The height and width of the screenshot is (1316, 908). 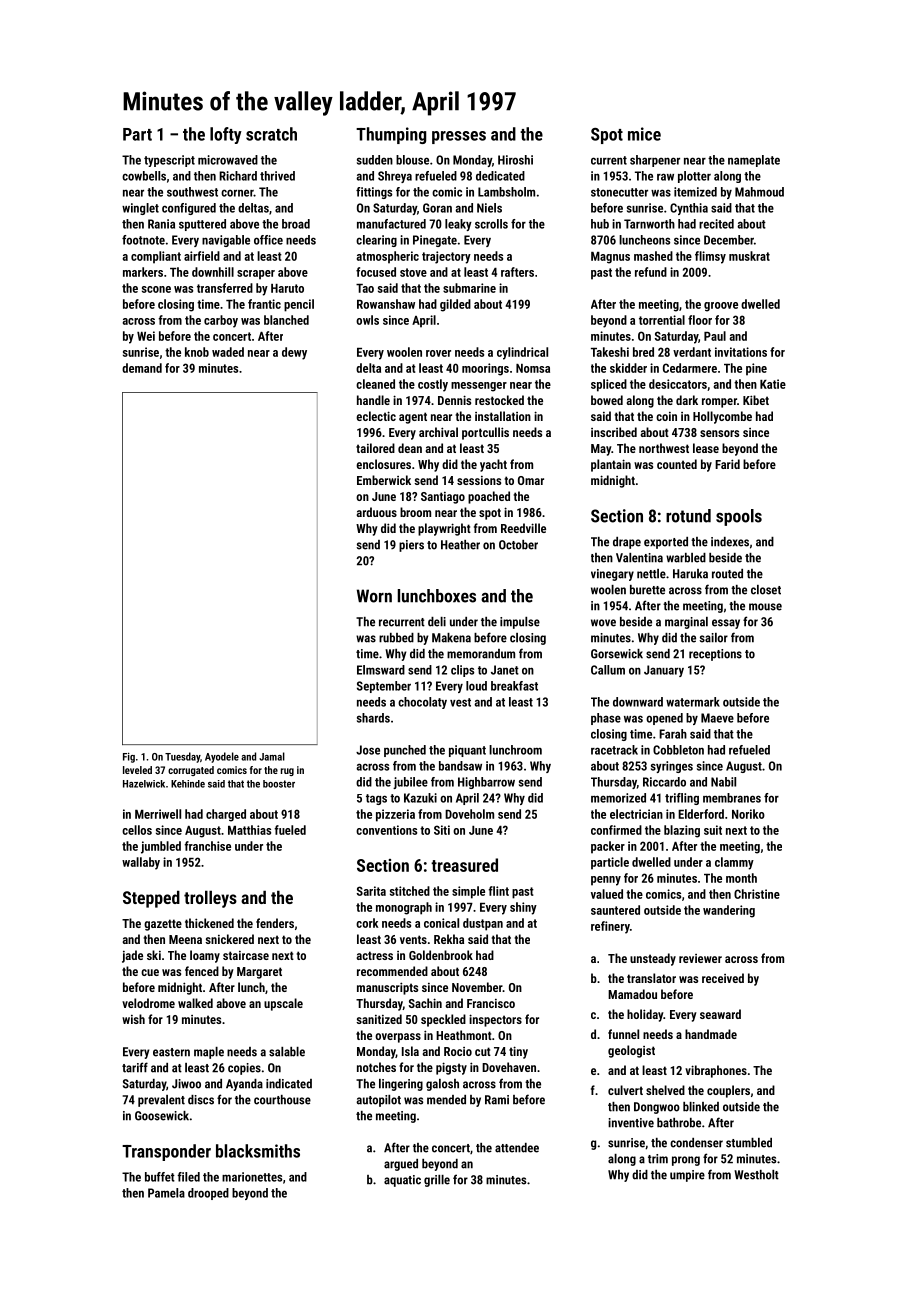 I want to click on conventions, so click(x=386, y=830).
